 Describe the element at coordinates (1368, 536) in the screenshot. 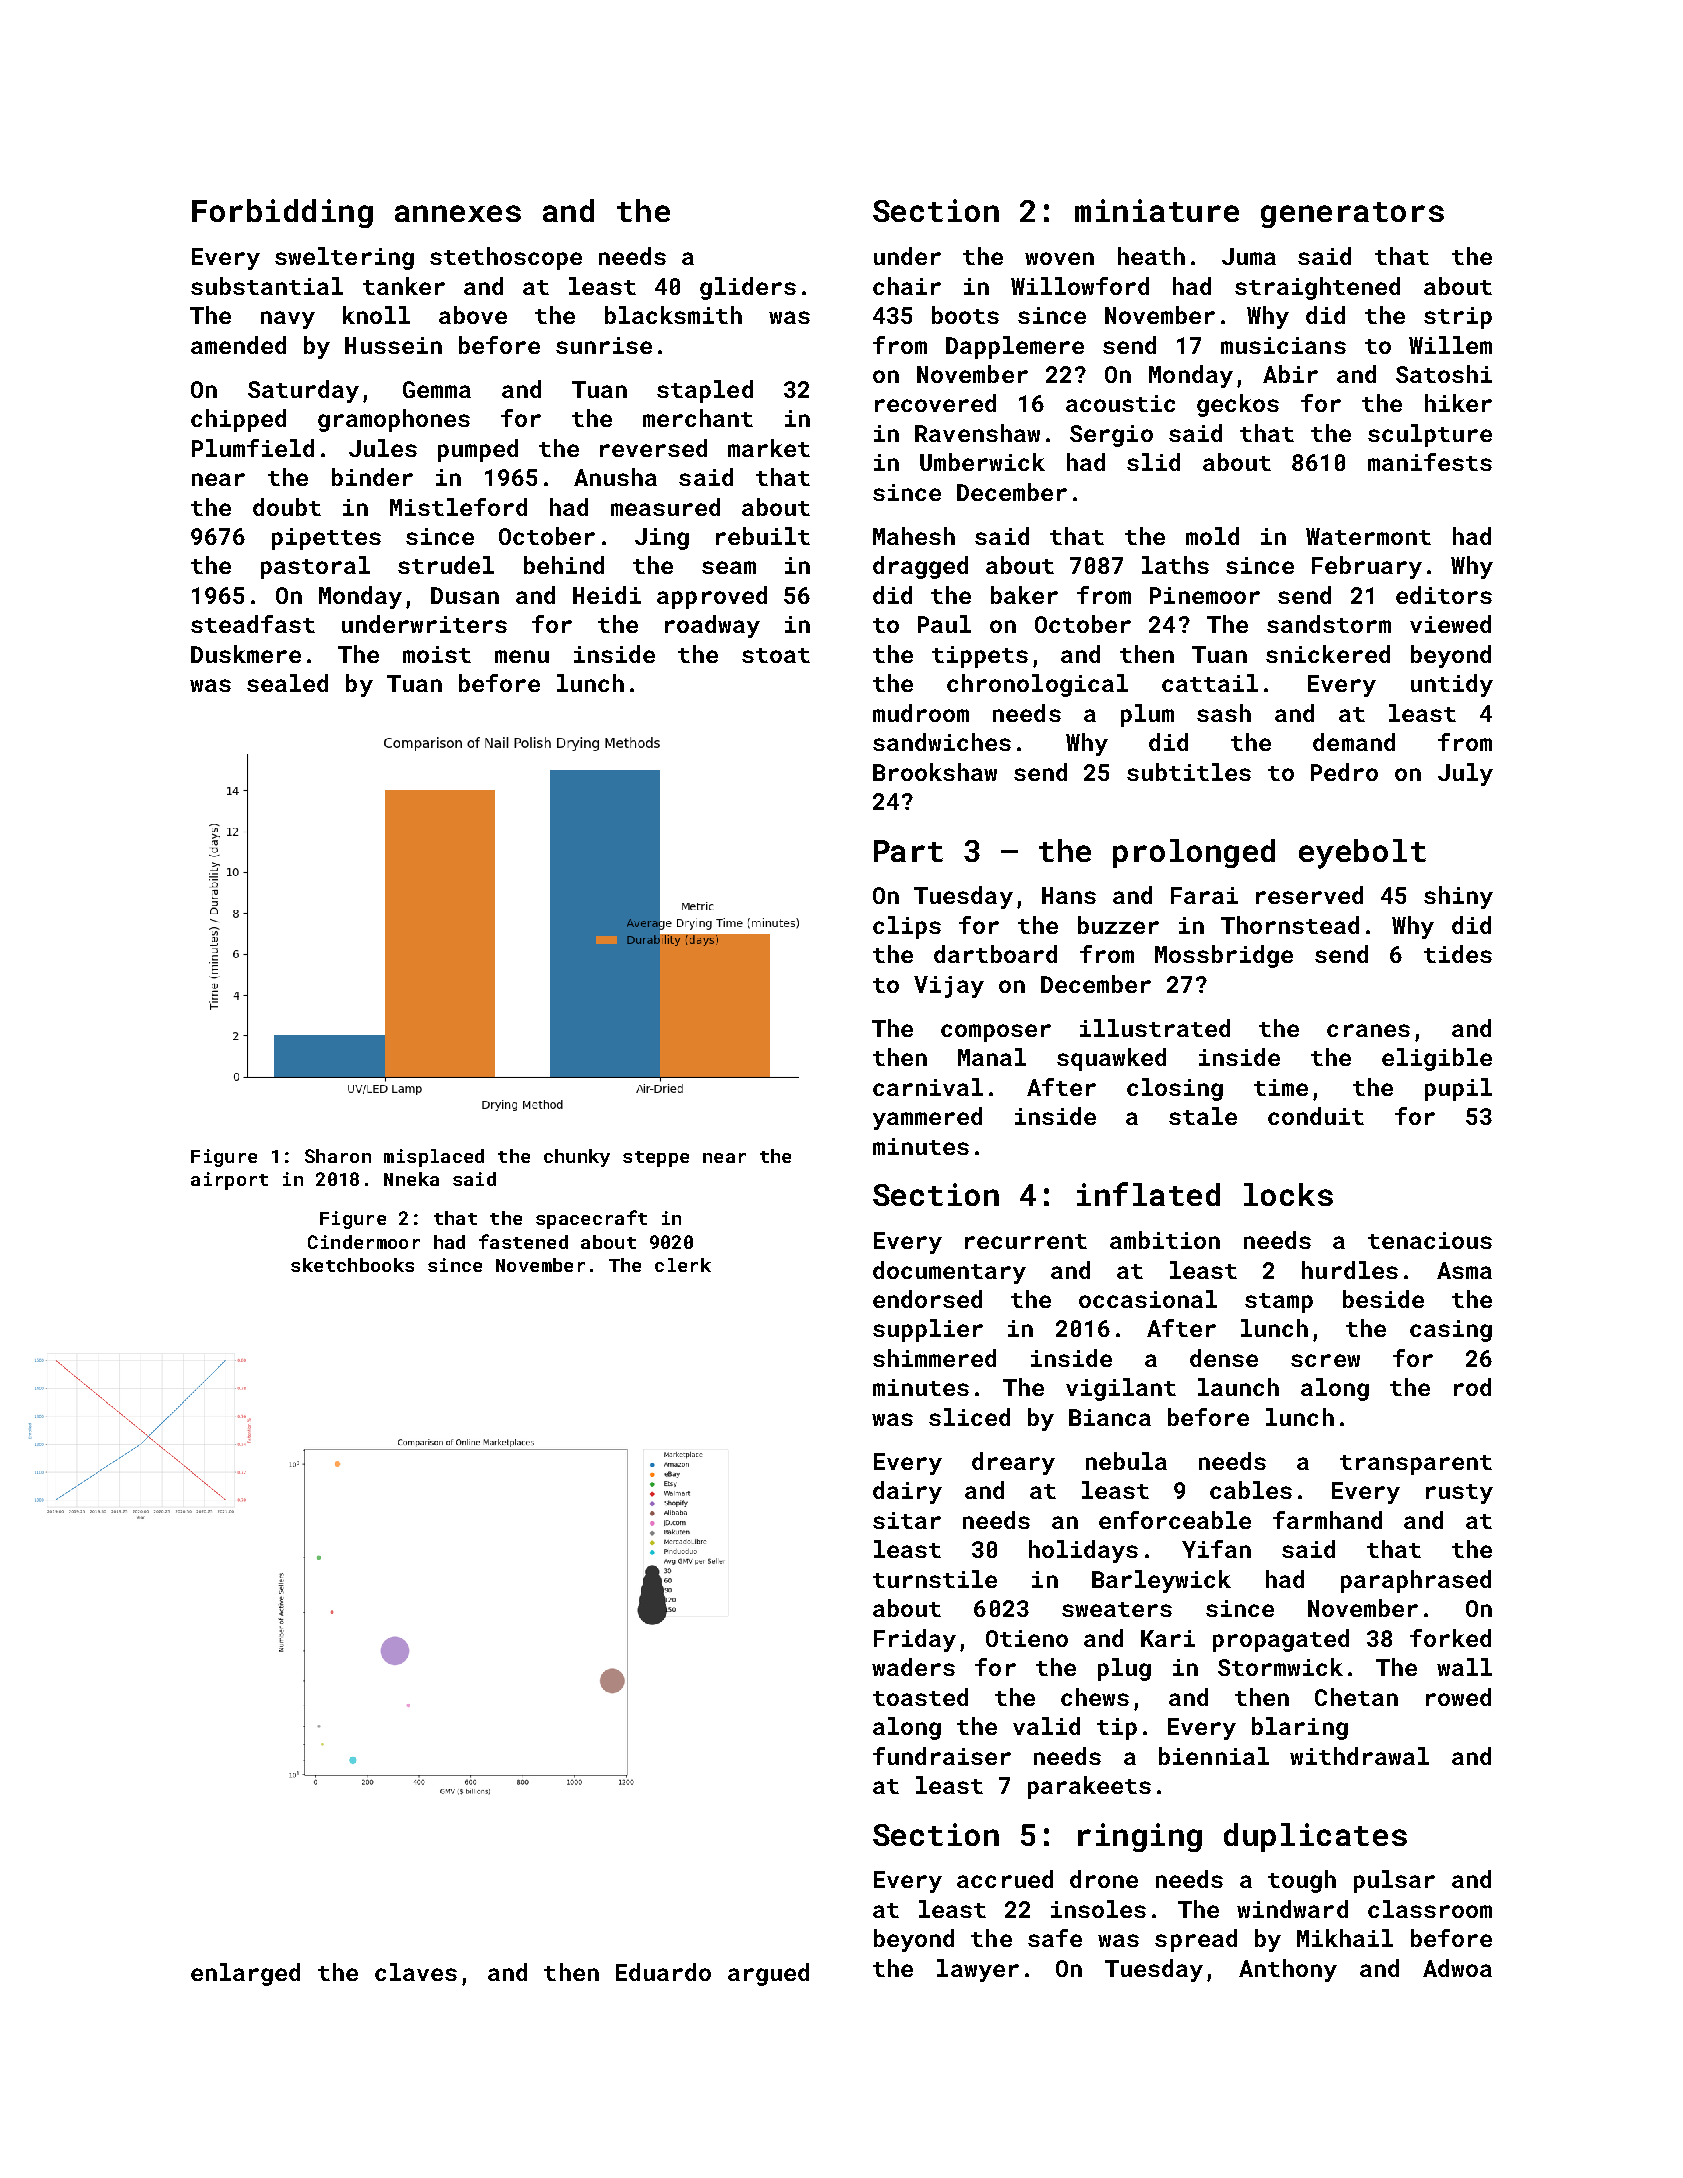

I see `Watermont` at that location.
